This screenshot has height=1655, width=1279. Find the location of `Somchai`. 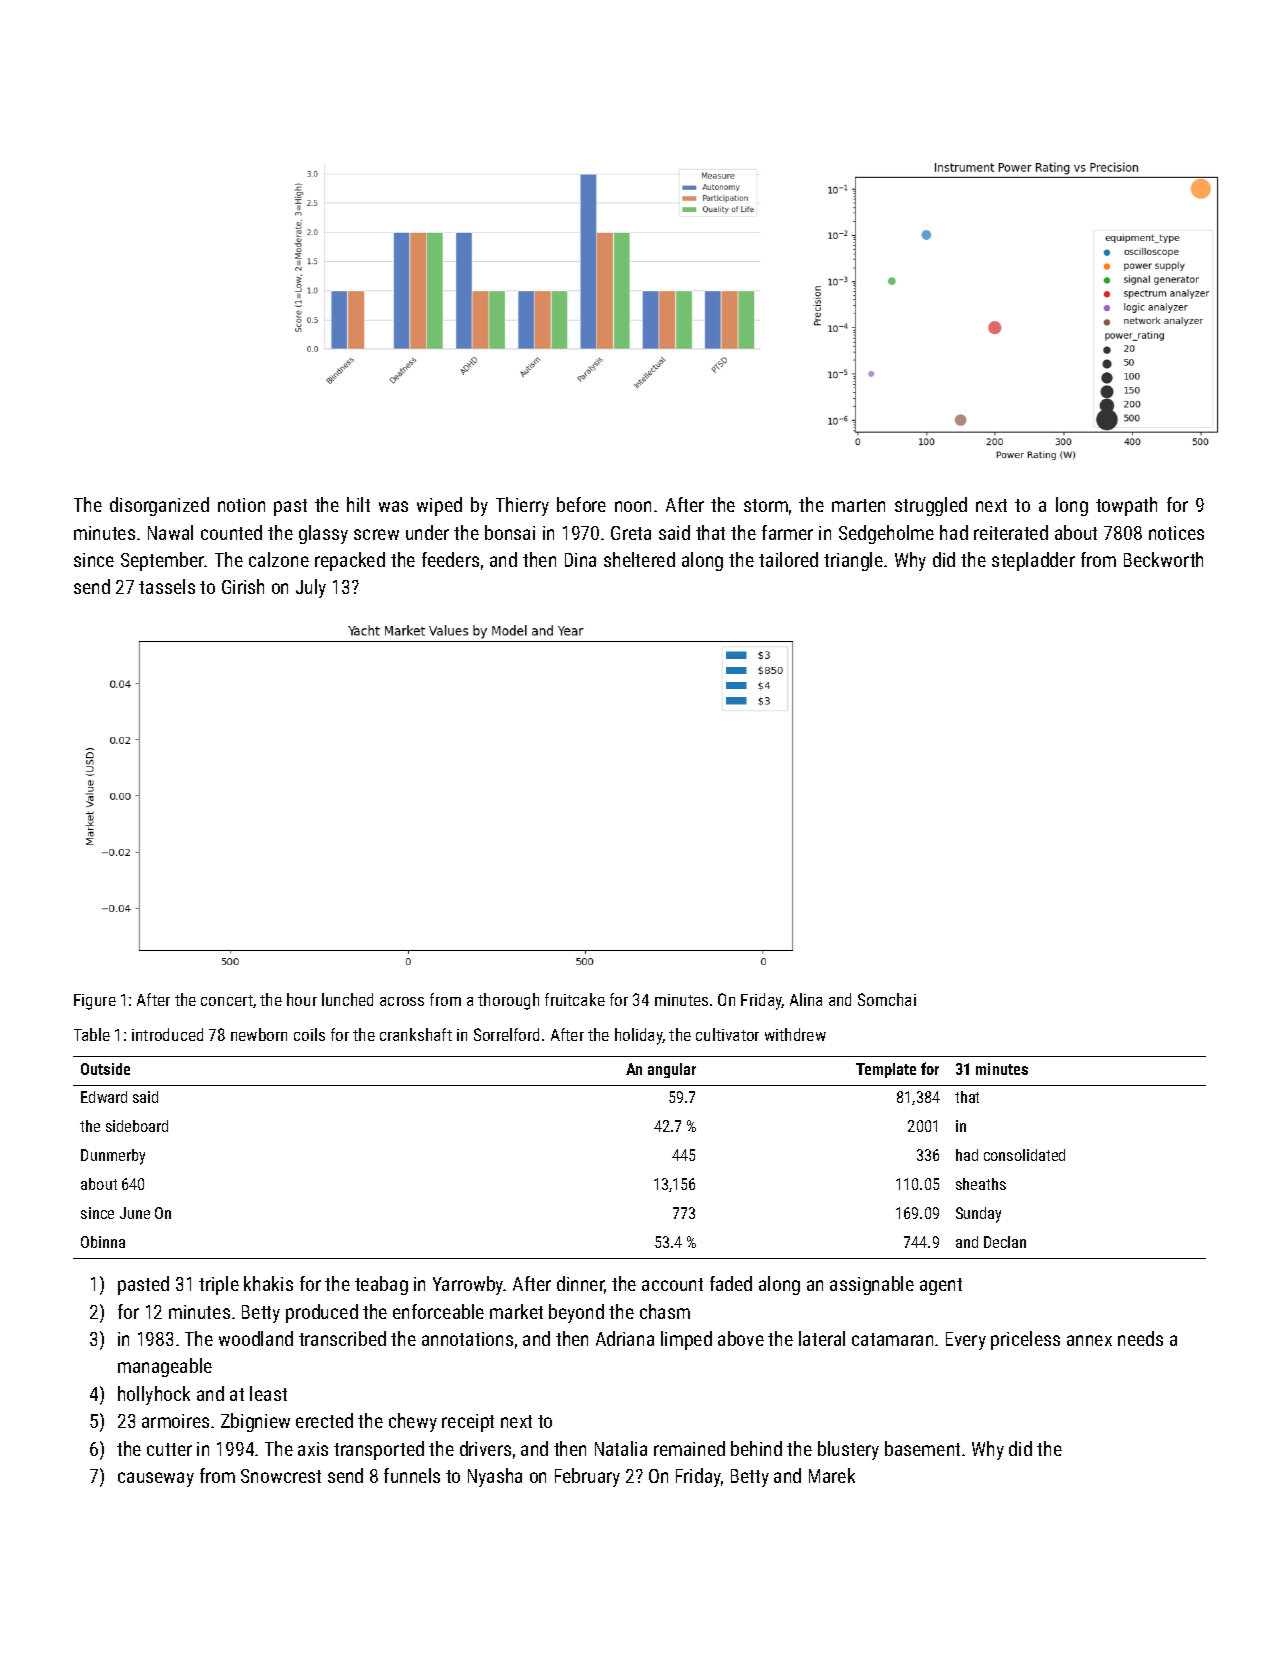

Somchai is located at coordinates (887, 999).
